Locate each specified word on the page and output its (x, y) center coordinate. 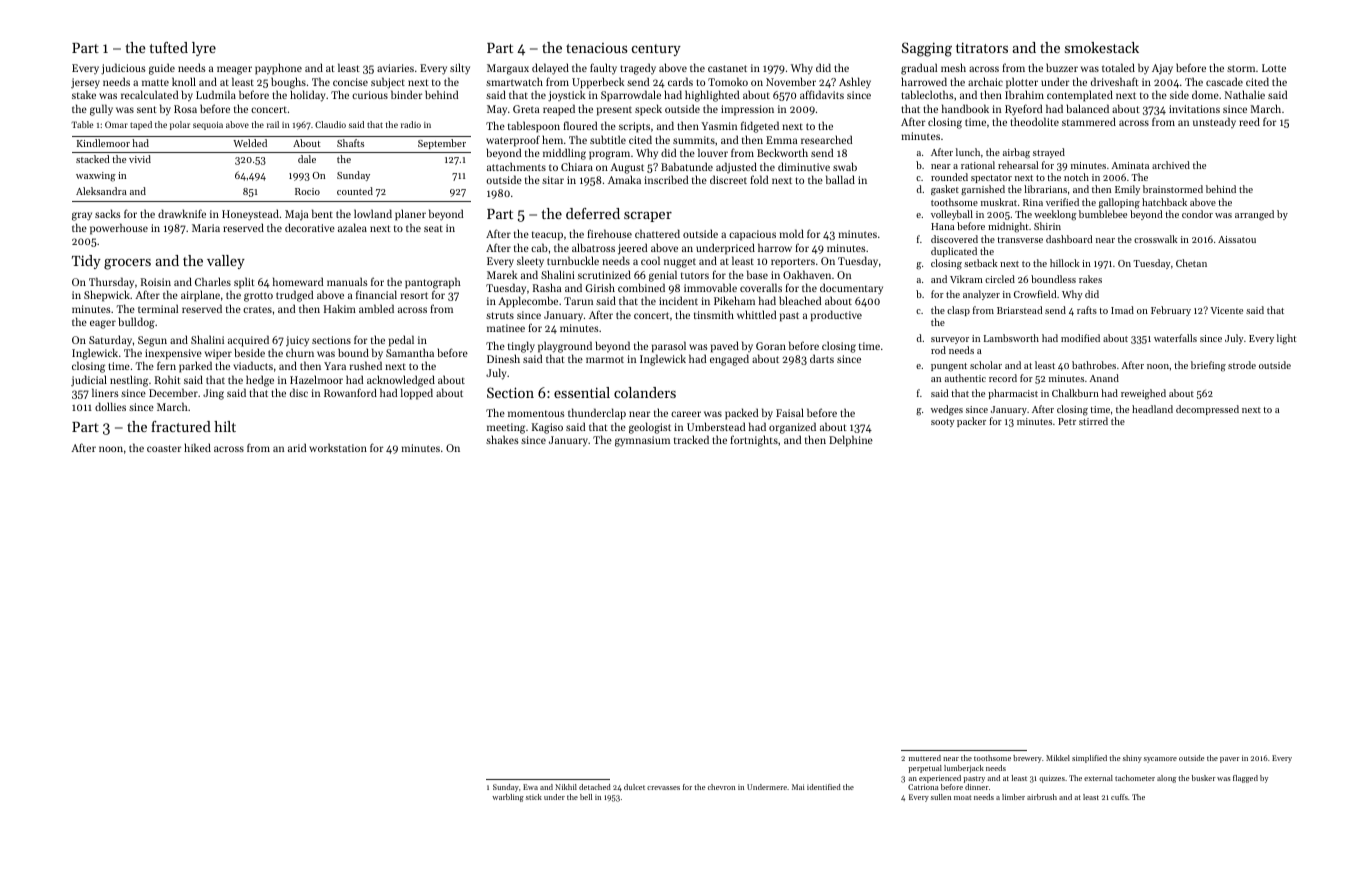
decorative (310, 227)
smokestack (1102, 47)
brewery (1027, 759)
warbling (508, 798)
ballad (840, 179)
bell (586, 797)
